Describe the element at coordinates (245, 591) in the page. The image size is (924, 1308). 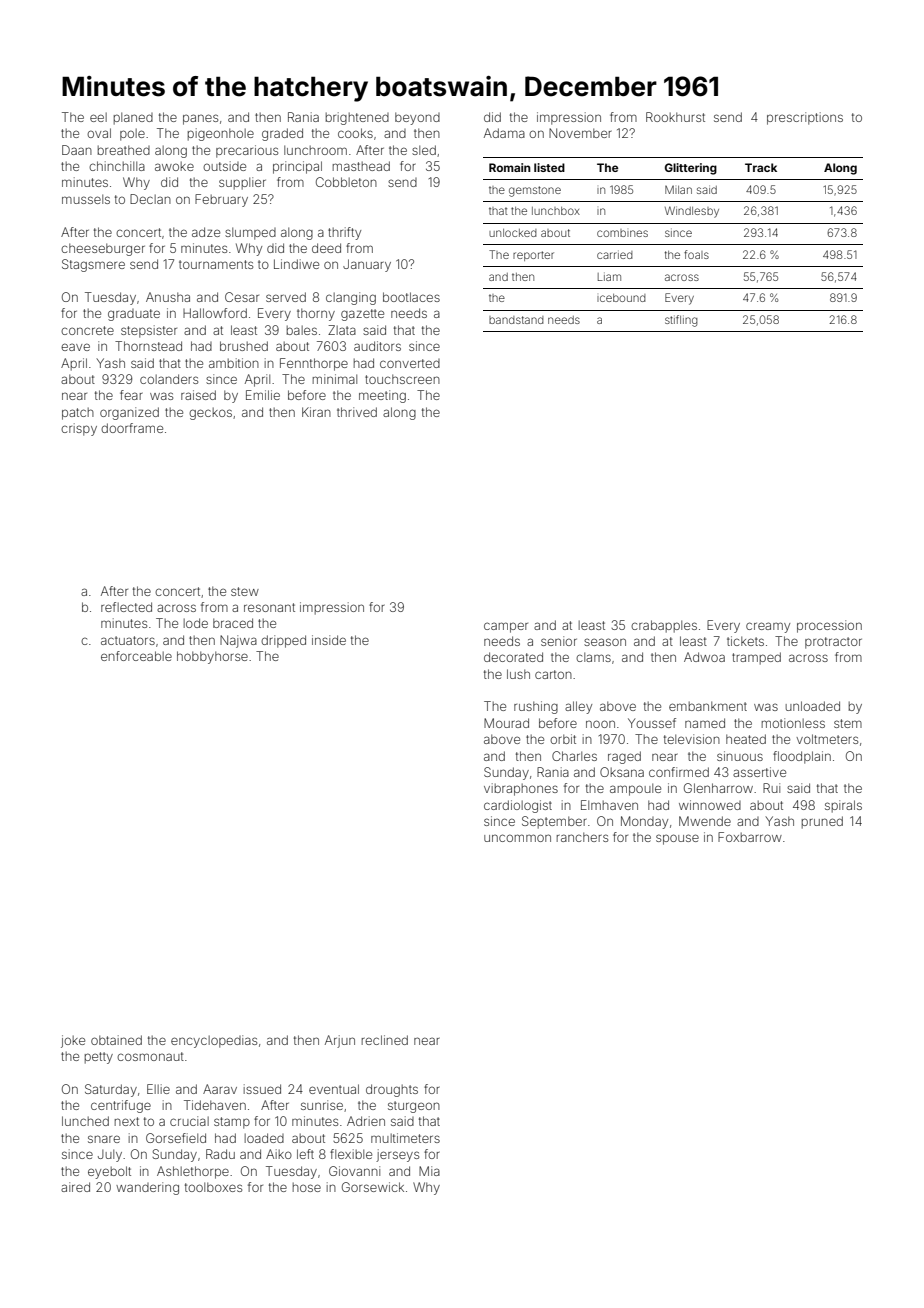
I see `stew` at that location.
